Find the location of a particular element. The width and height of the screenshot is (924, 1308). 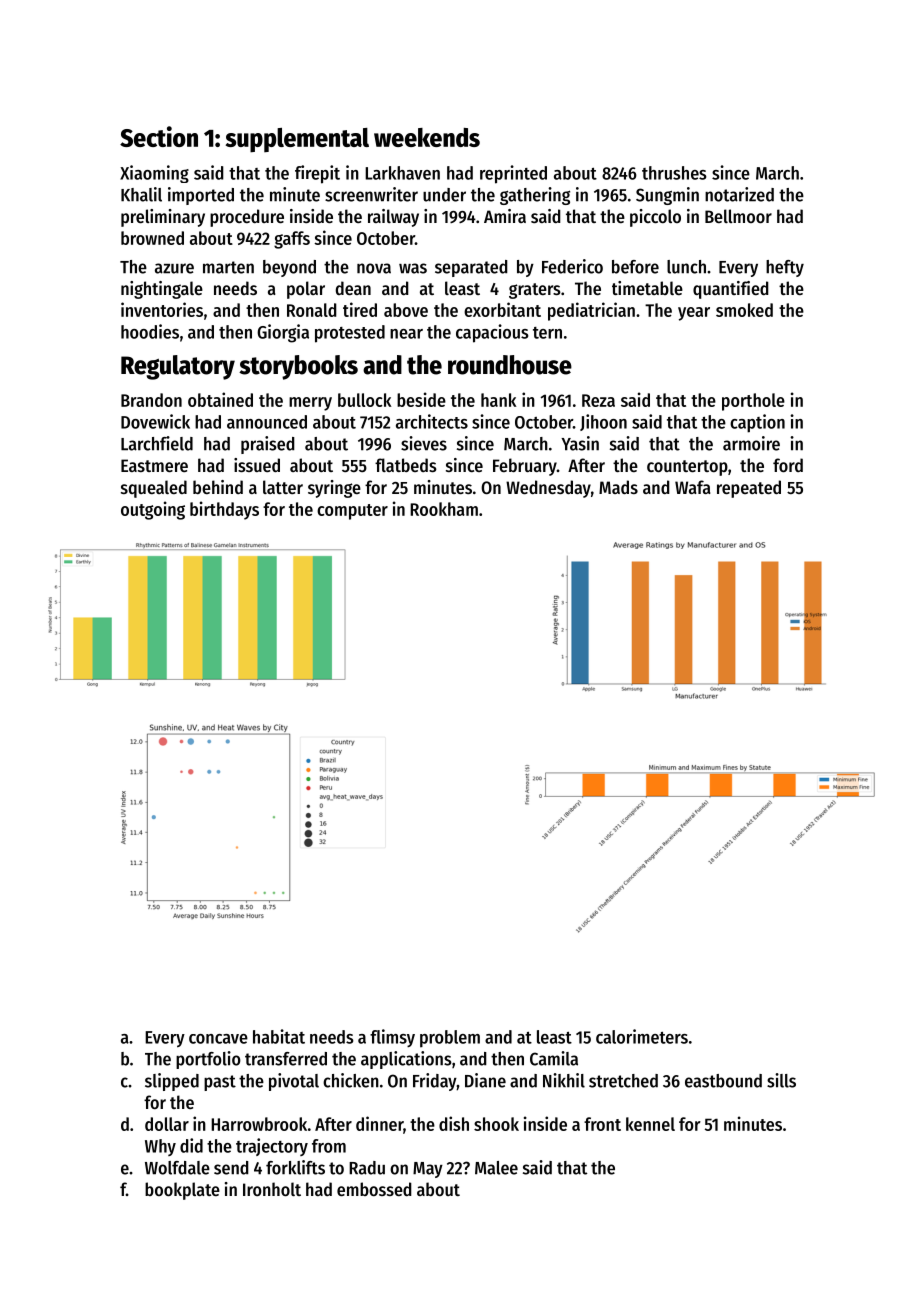

was is located at coordinates (413, 268).
